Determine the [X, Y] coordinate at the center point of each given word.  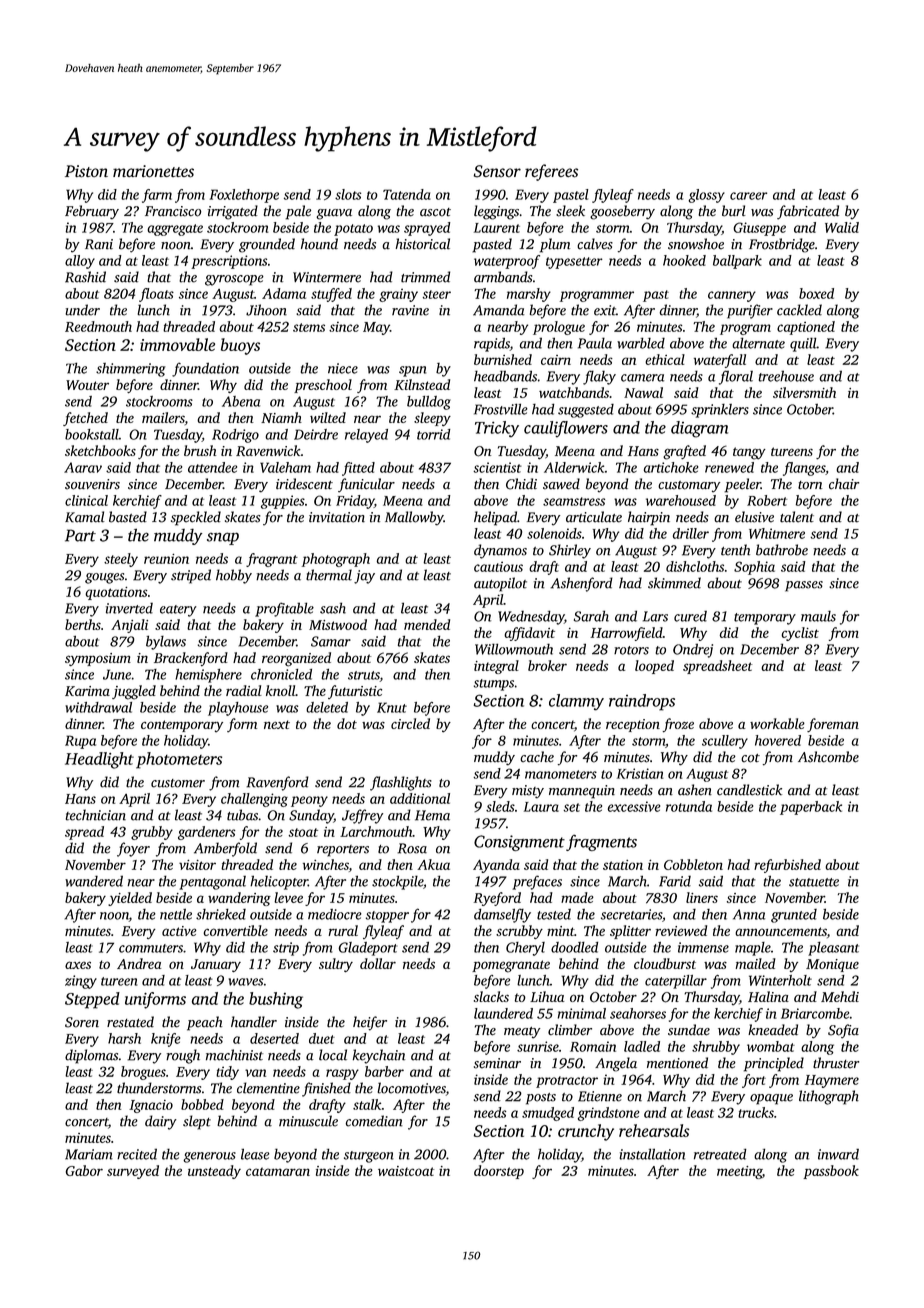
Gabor [84, 1170]
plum [555, 245]
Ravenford [277, 783]
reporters [343, 851]
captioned [806, 328]
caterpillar [676, 982]
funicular [366, 485]
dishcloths [695, 566]
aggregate [175, 230]
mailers [163, 417]
